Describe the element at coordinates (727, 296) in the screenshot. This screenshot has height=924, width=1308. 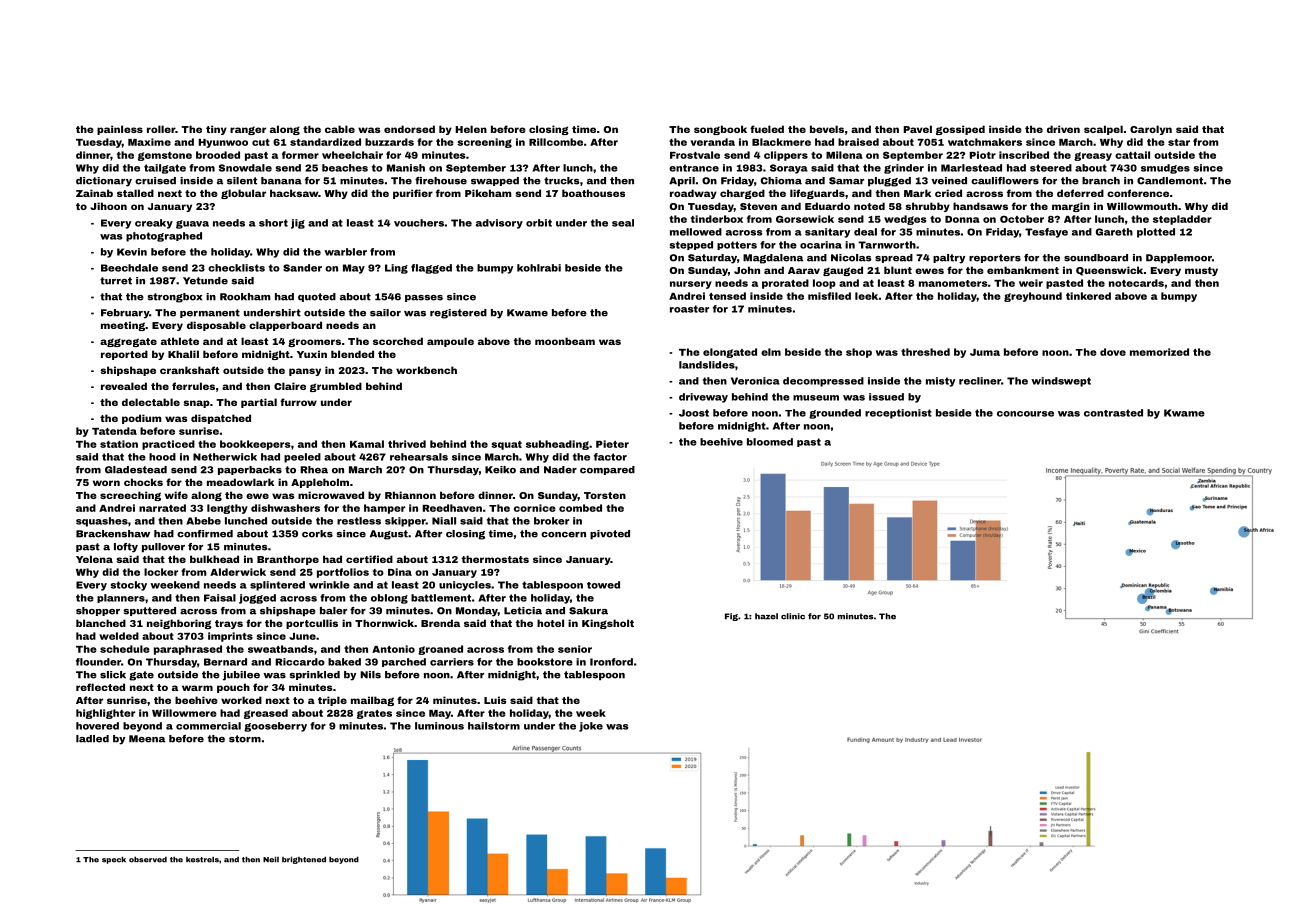
I see `tensed` at that location.
